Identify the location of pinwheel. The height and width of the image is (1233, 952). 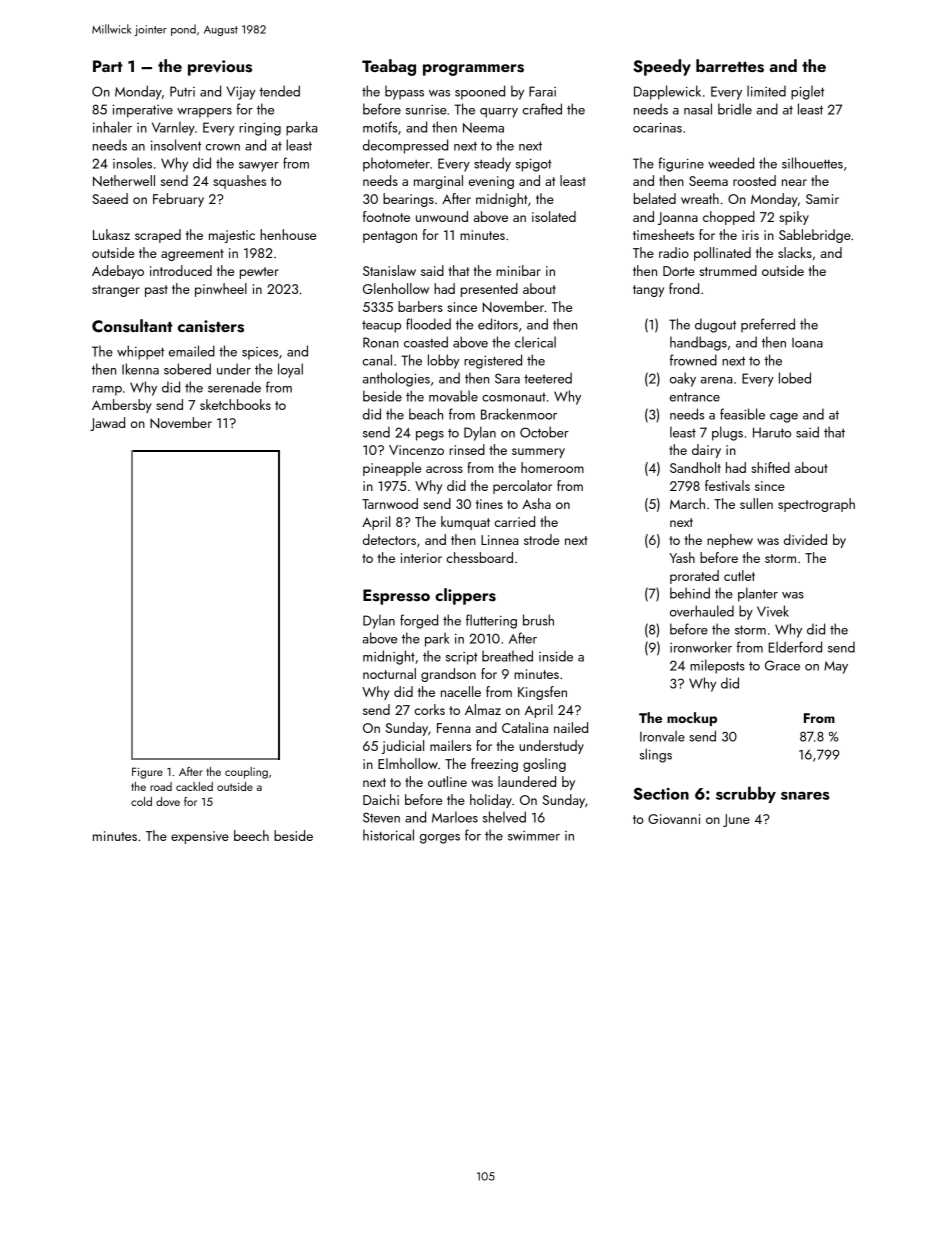
(221, 290).
